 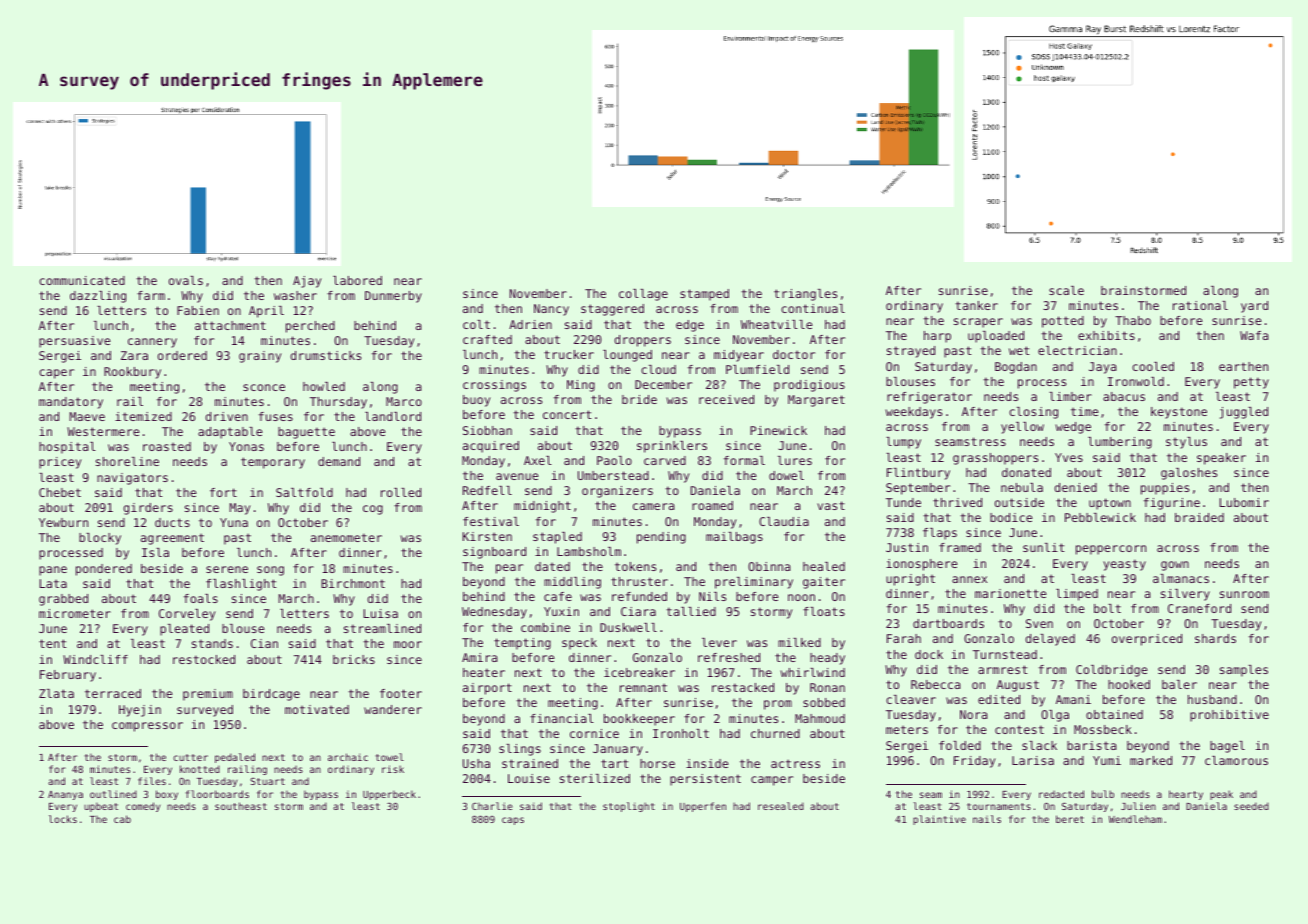 I want to click on communicated, so click(x=82, y=280).
